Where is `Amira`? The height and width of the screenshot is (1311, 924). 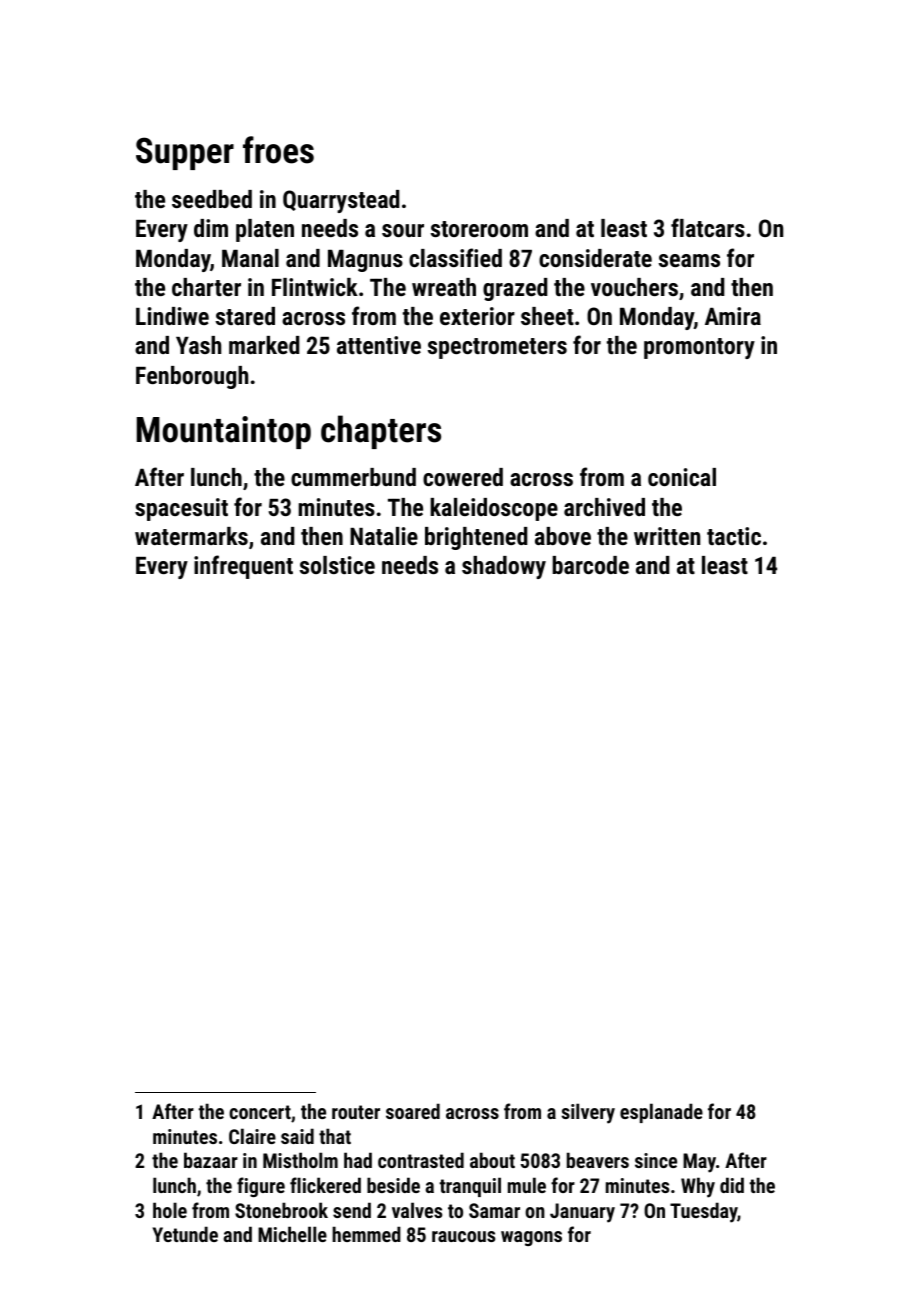 Amira is located at coordinates (733, 316).
